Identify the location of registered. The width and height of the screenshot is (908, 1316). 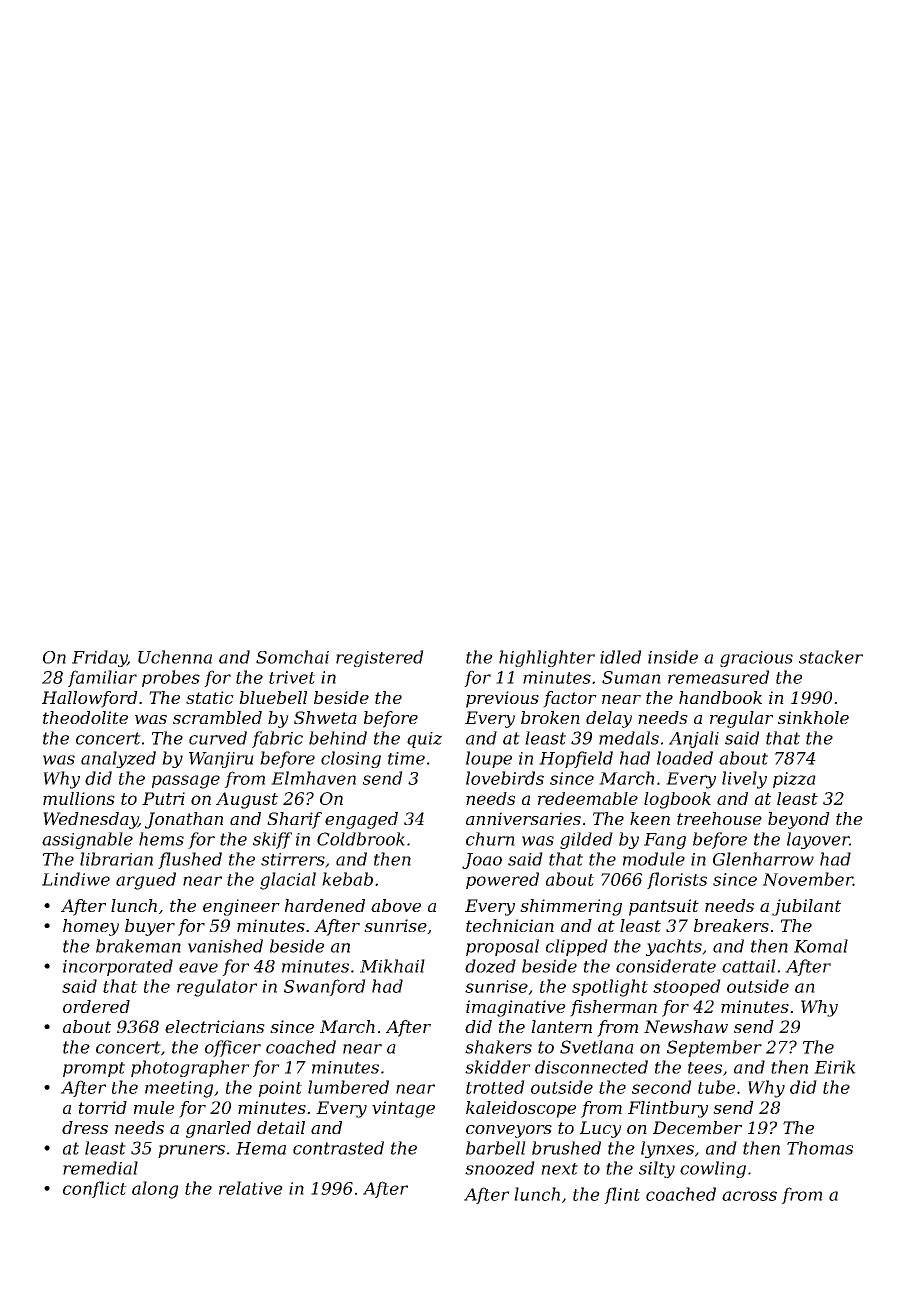
(380, 658).
